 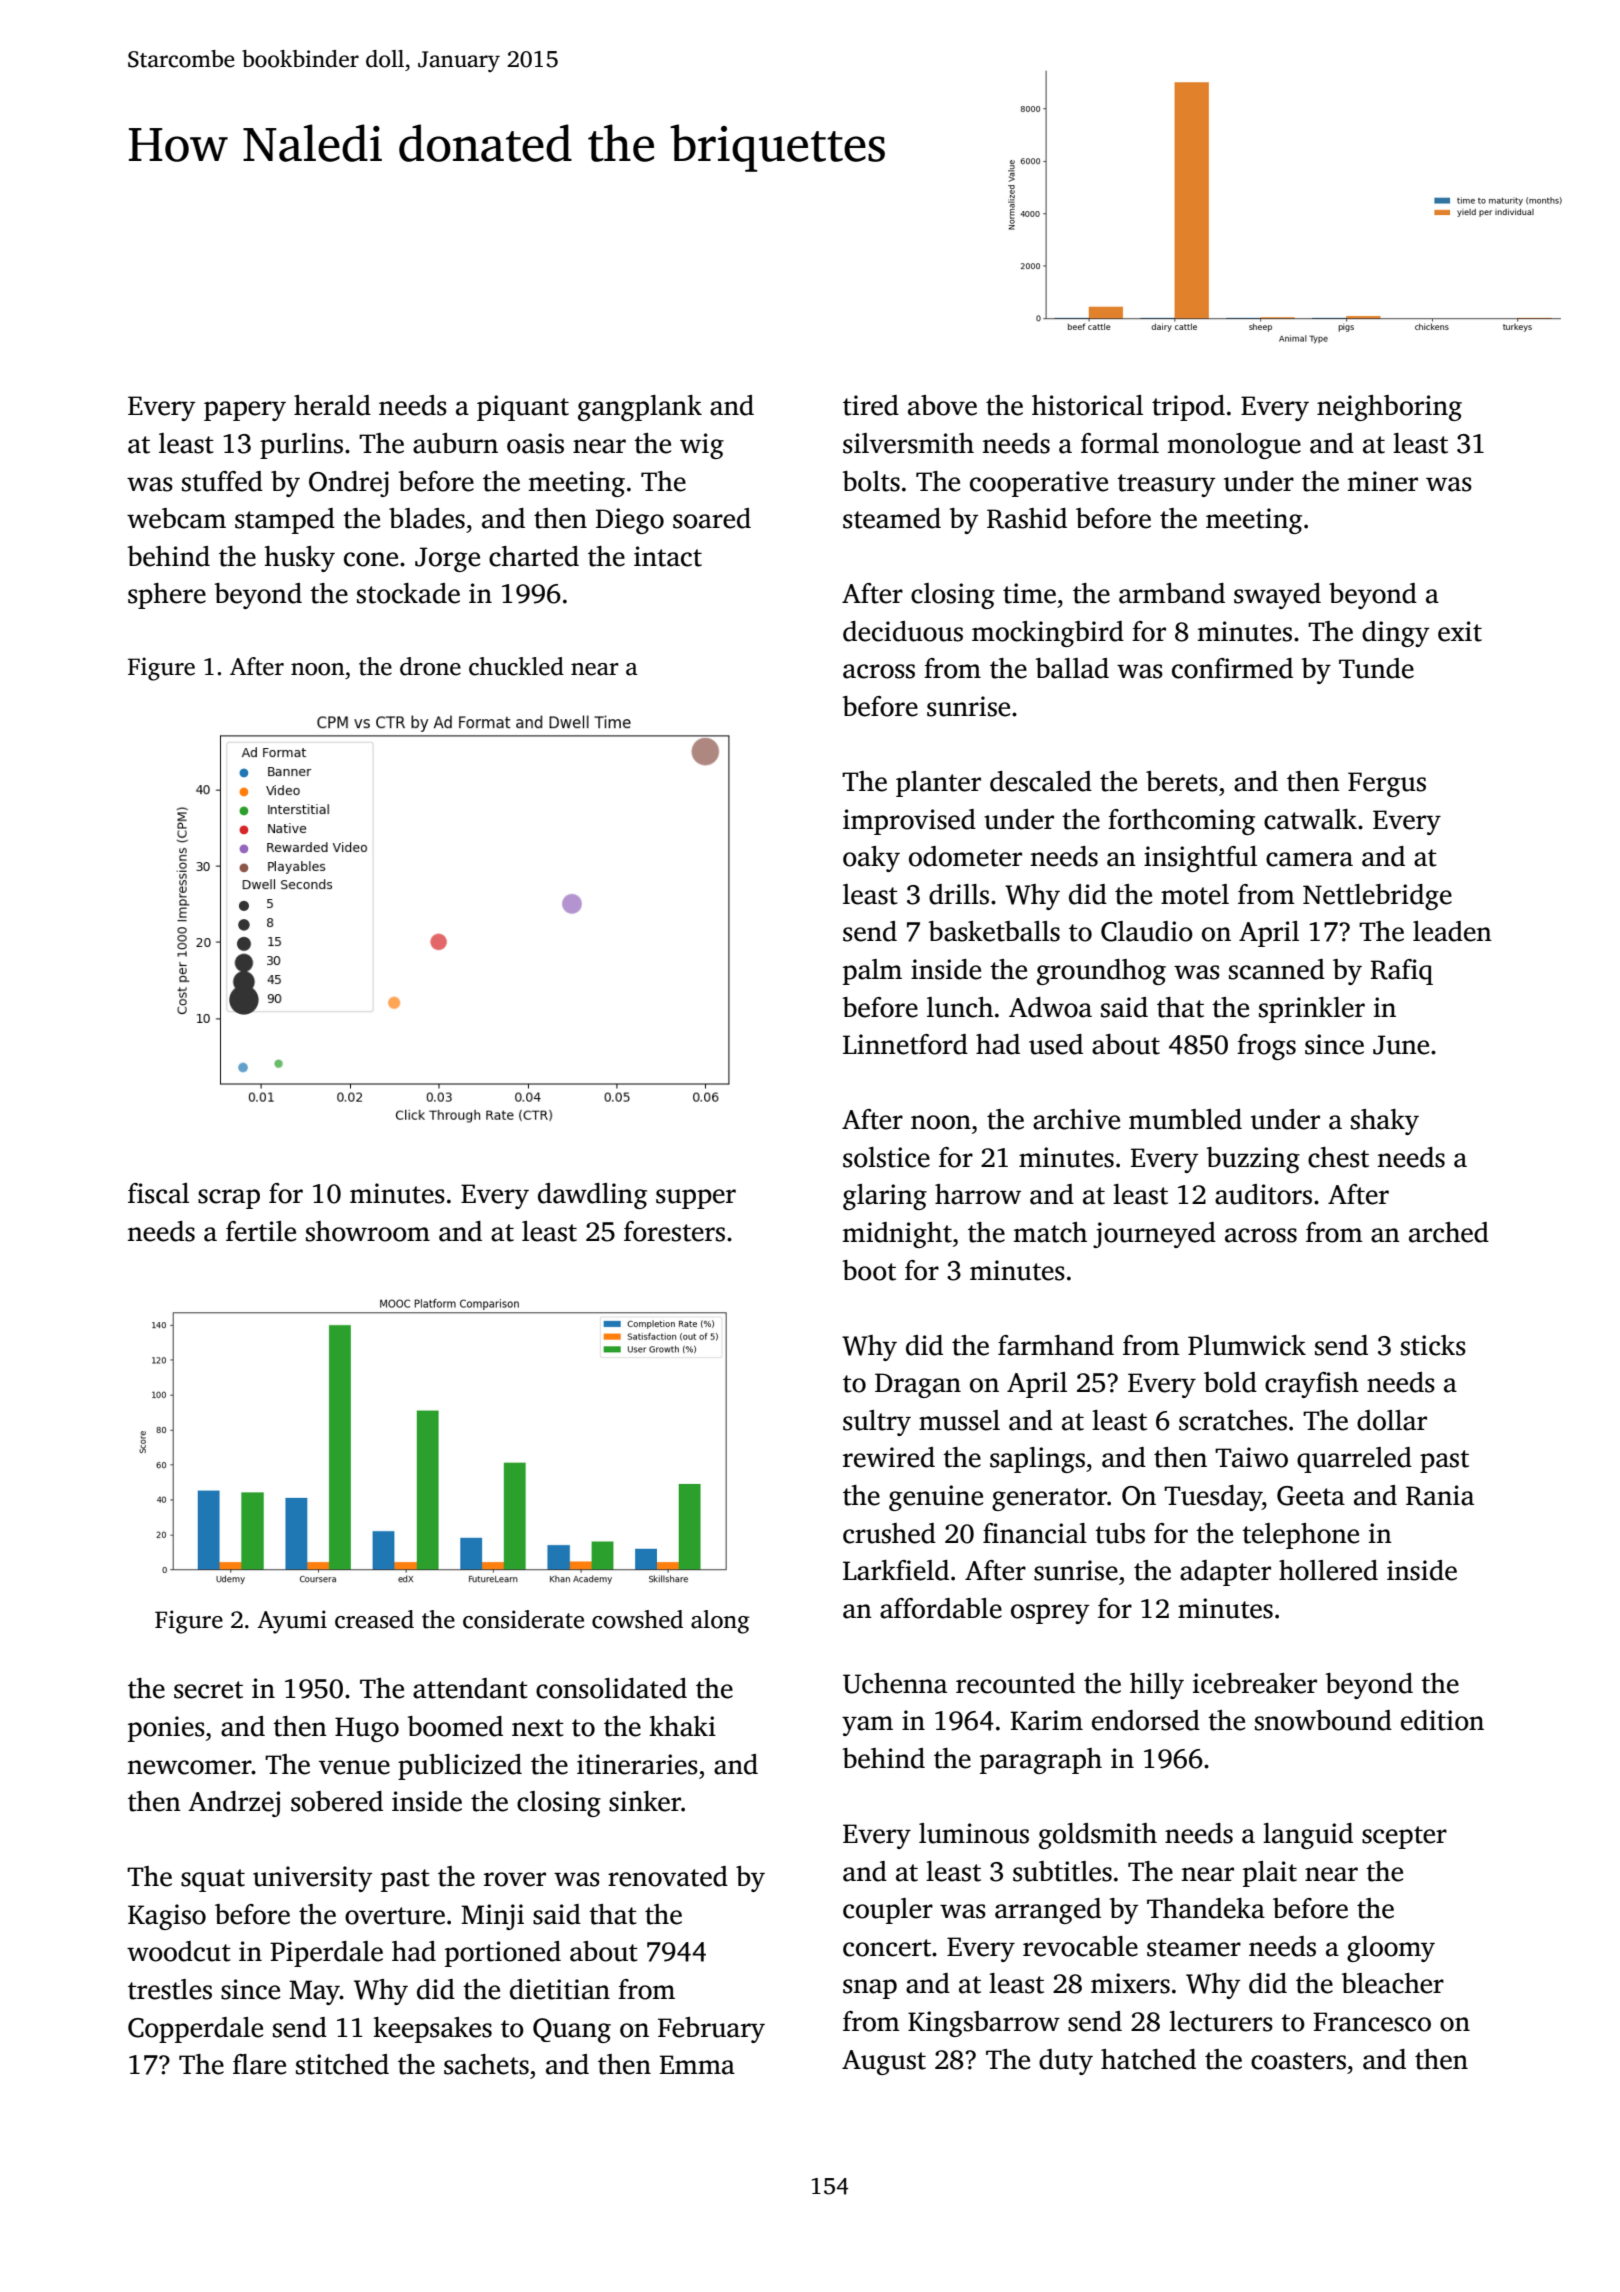 What do you see at coordinates (259, 2064) in the page?
I see `flare` at bounding box center [259, 2064].
